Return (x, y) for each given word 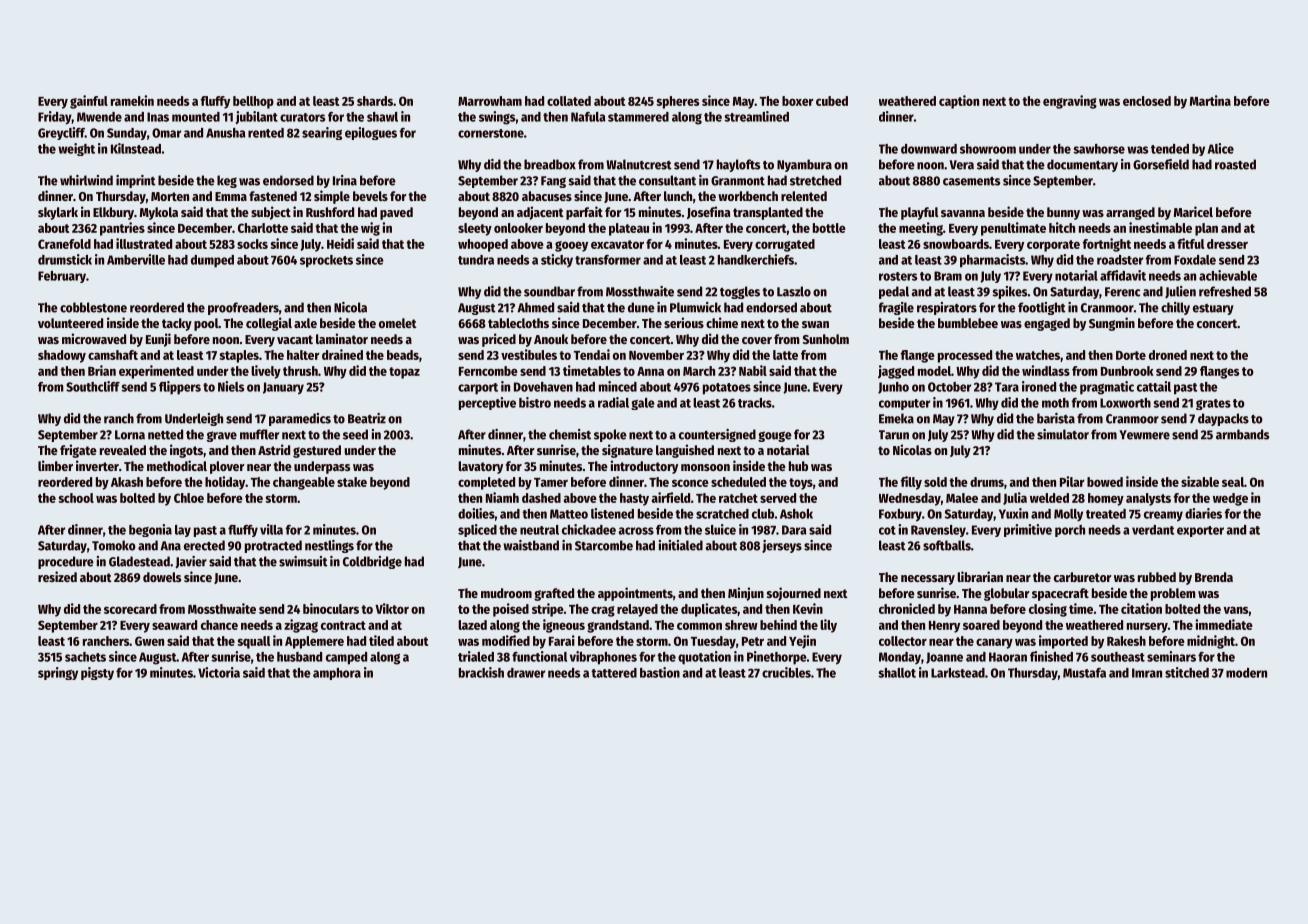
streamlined (756, 116)
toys (801, 484)
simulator (1063, 434)
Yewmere (1144, 435)
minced (618, 386)
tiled (381, 640)
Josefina (708, 212)
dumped (212, 261)
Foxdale (1195, 260)
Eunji (158, 340)
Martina (1210, 100)
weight (76, 149)
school (76, 498)
